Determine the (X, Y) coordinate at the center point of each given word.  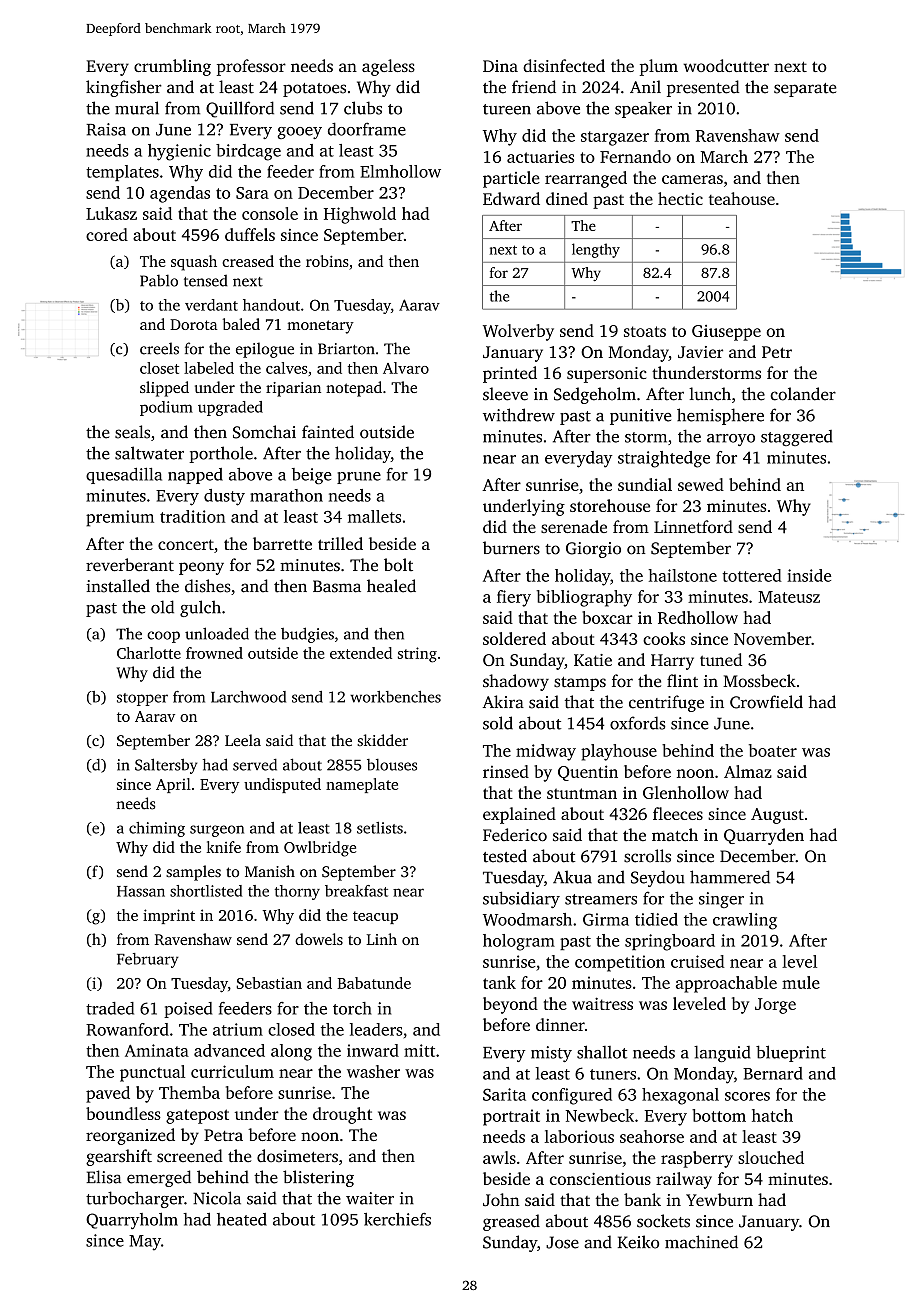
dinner (560, 1024)
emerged (159, 1178)
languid (722, 1053)
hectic (680, 198)
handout (271, 305)
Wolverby (518, 332)
